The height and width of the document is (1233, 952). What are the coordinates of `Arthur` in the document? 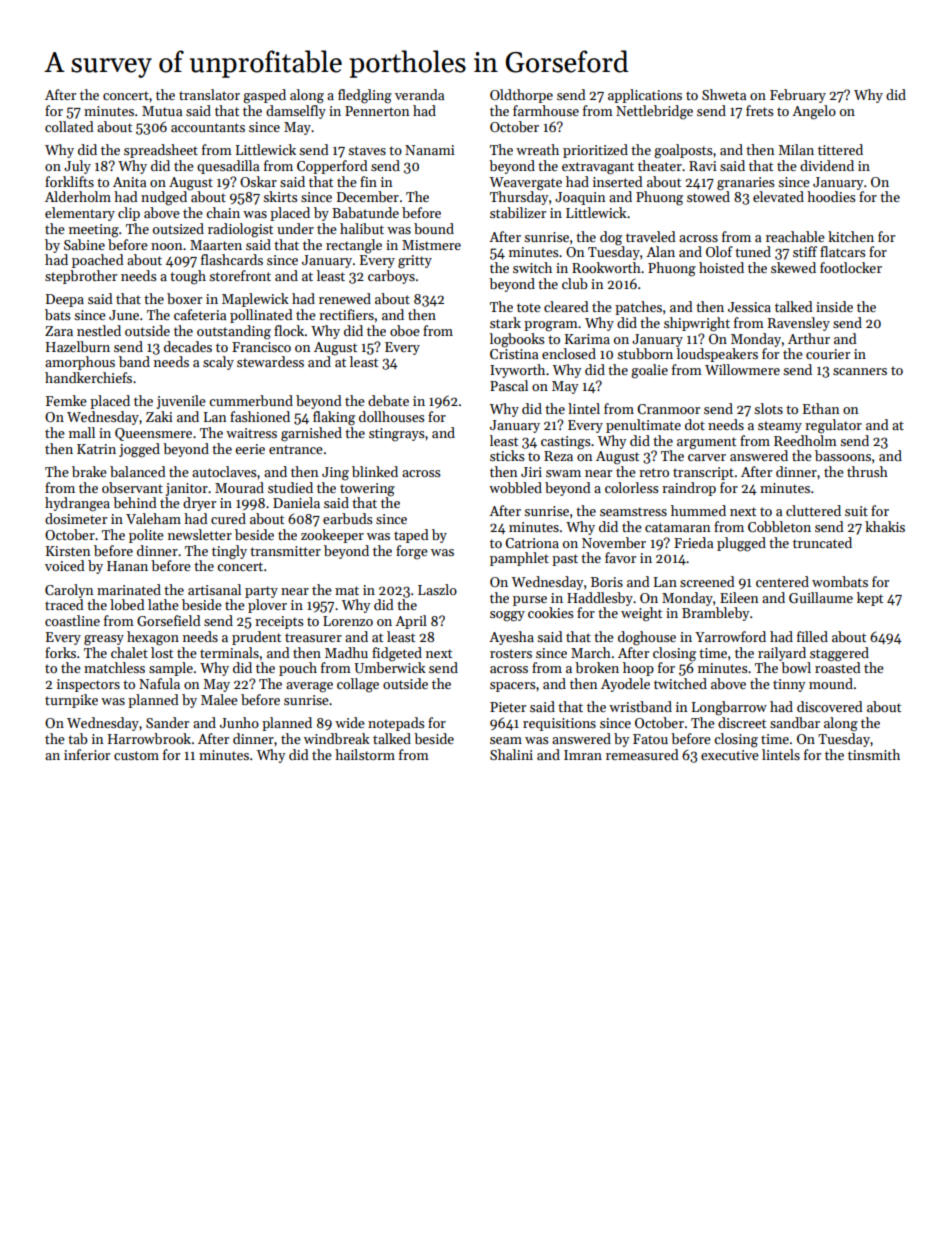 It's located at (809, 338).
